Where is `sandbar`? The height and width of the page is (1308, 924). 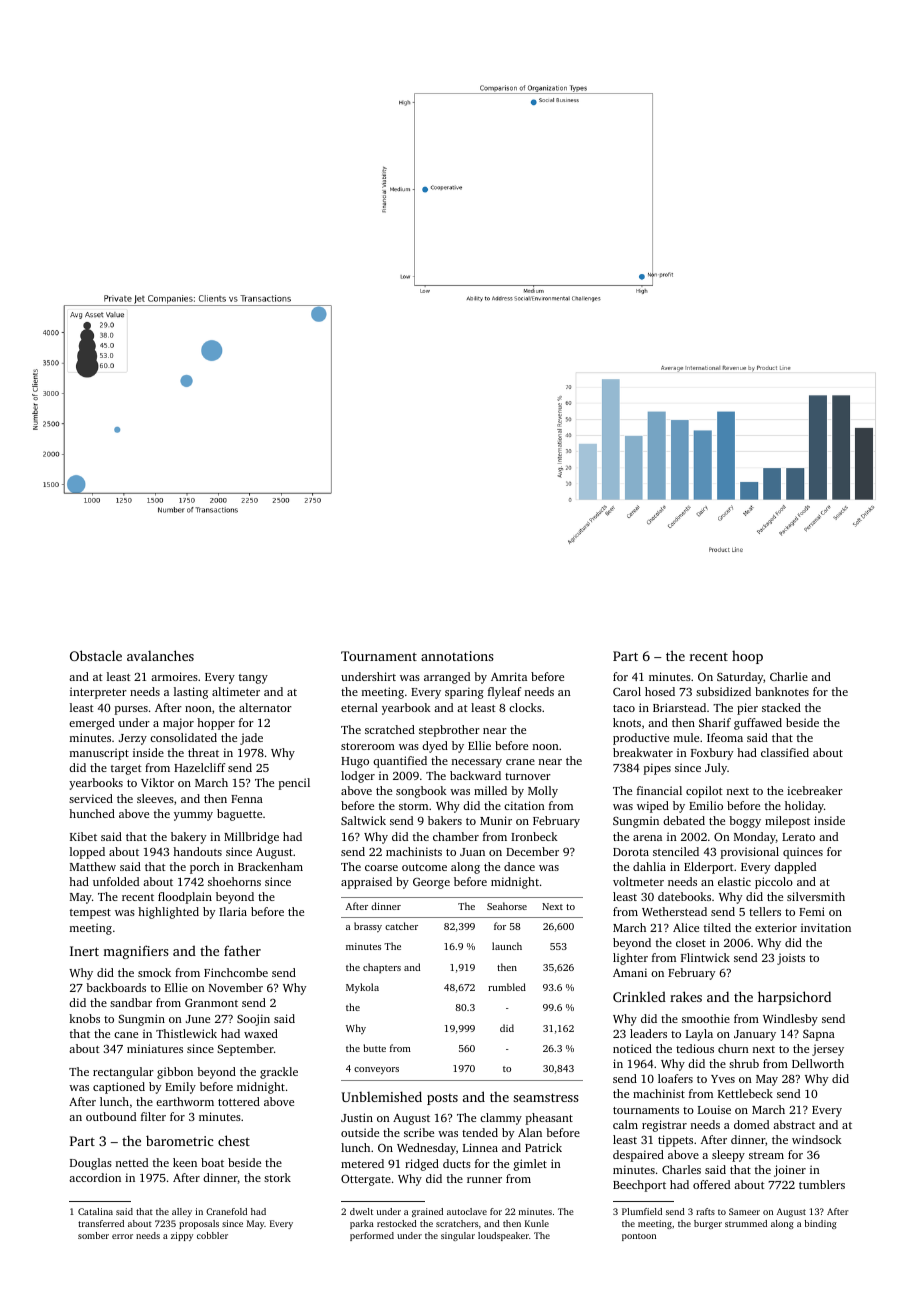
sandbar is located at coordinates (131, 1002).
